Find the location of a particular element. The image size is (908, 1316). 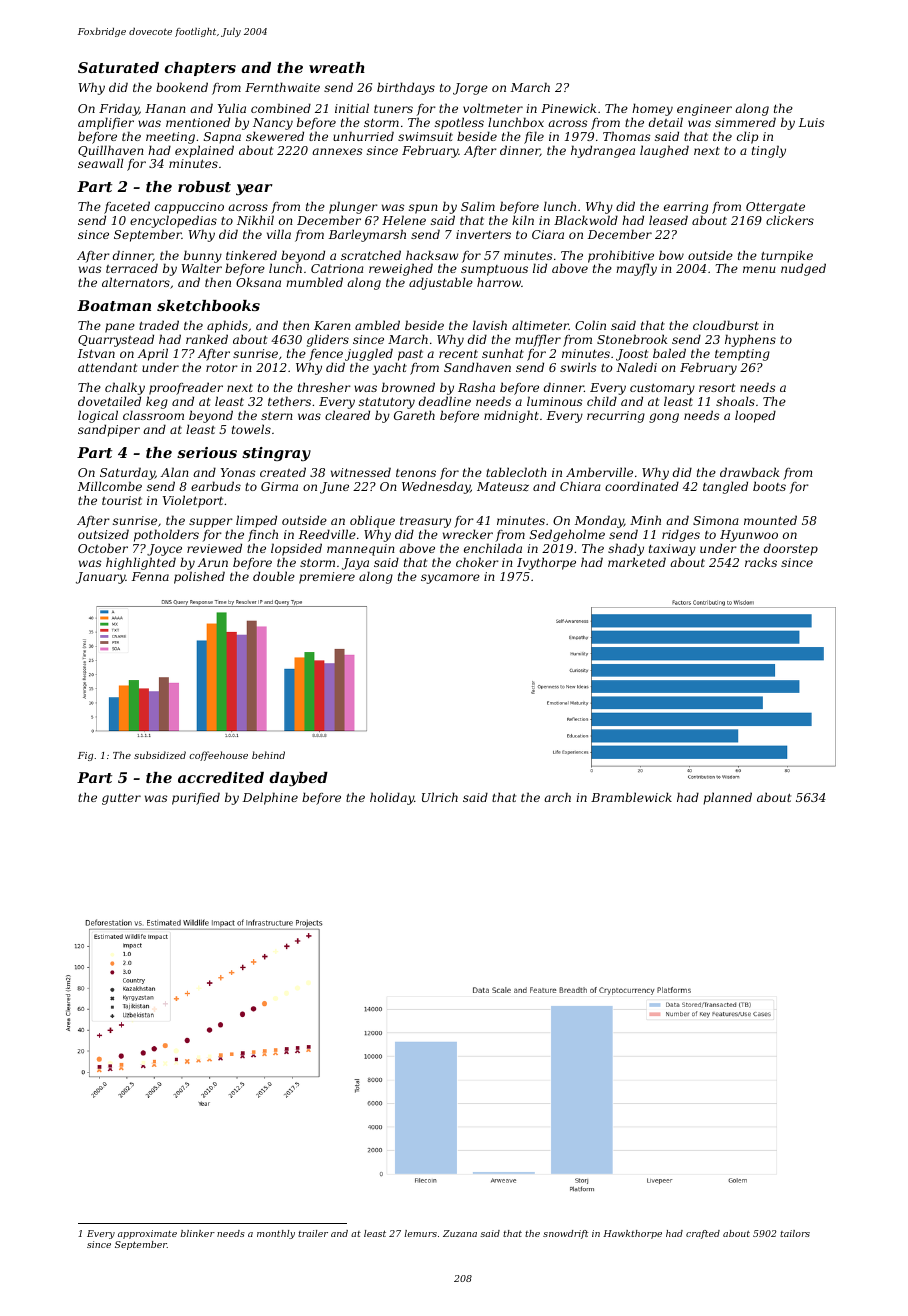

chapters is located at coordinates (200, 69).
